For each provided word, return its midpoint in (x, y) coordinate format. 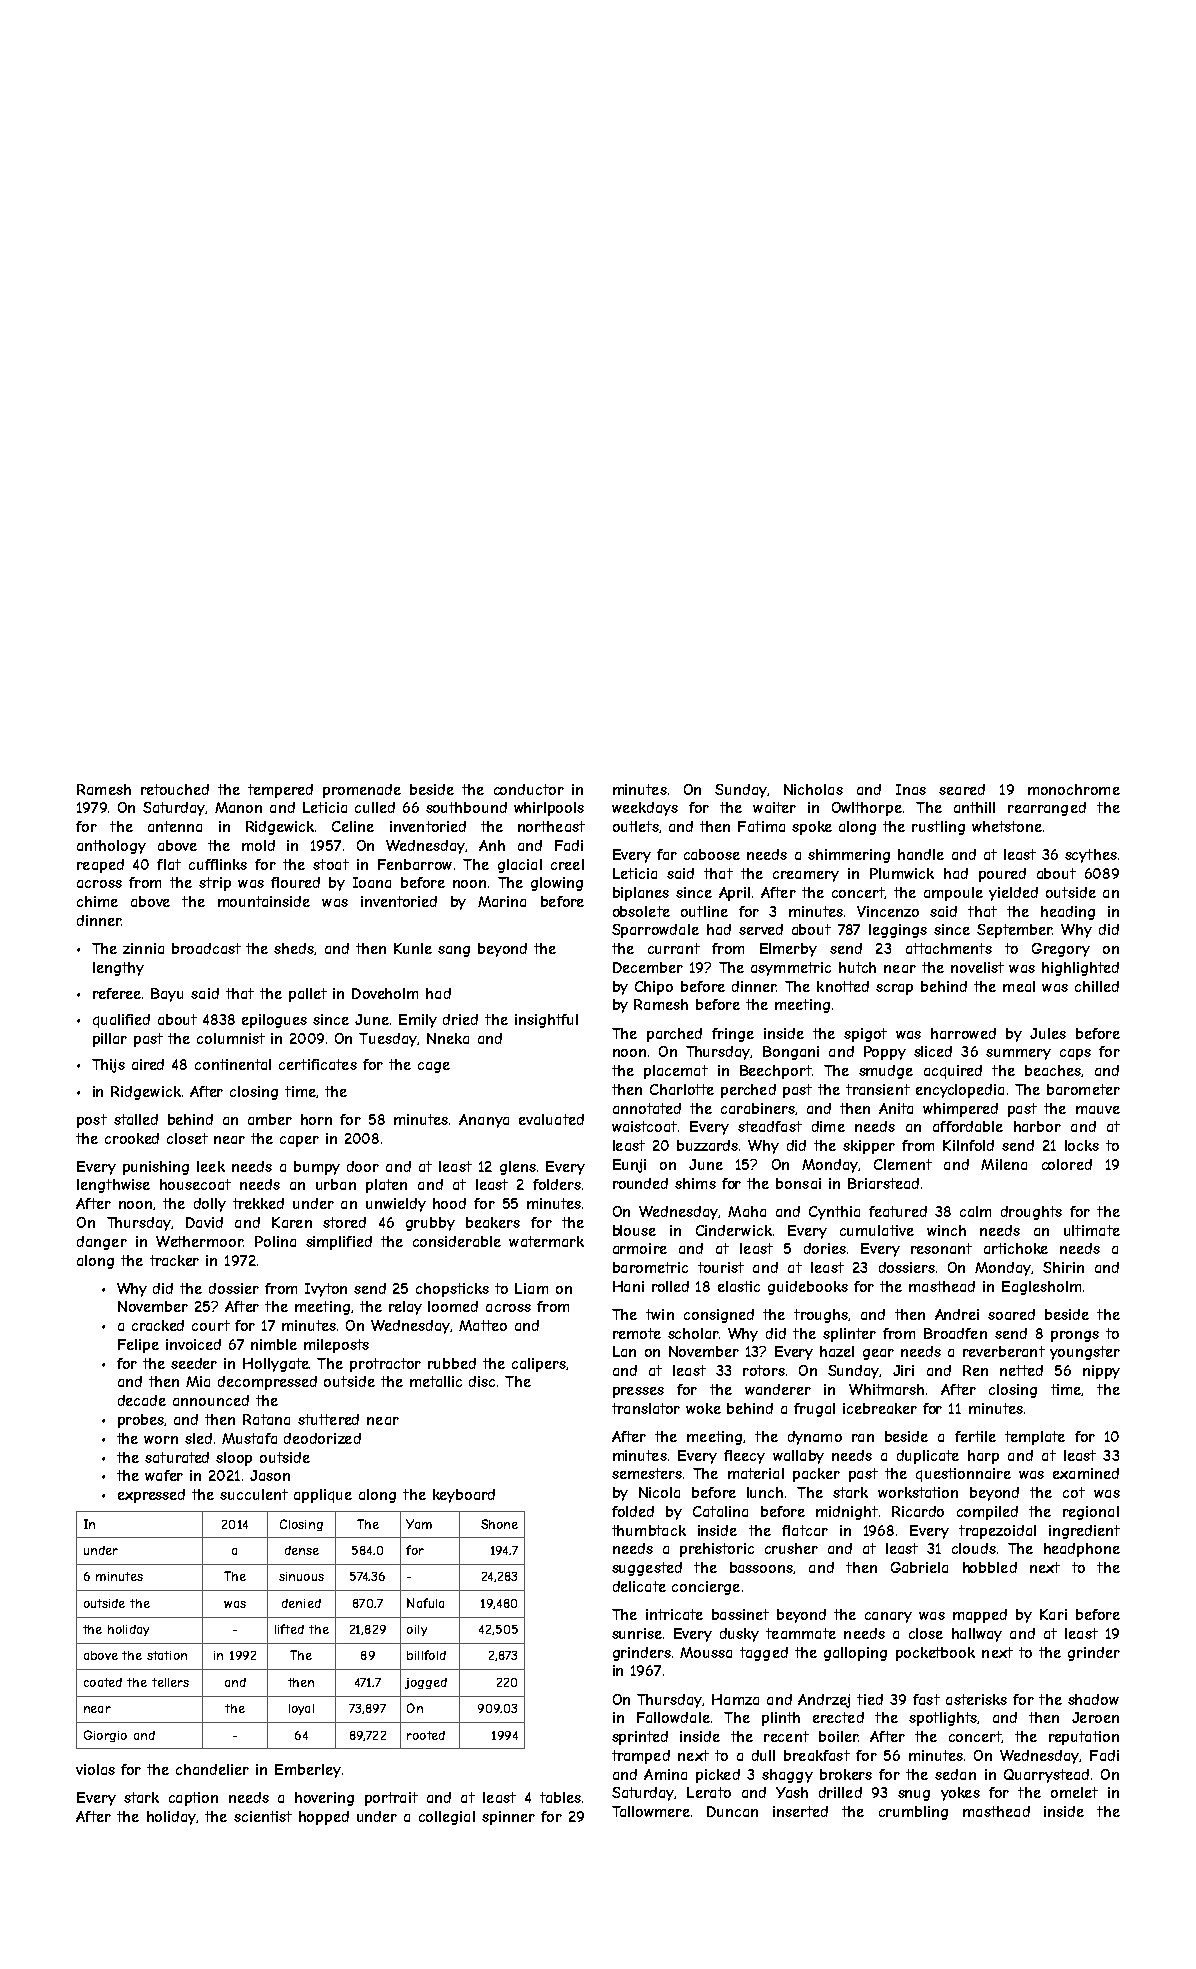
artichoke (1016, 1248)
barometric (650, 1267)
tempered (280, 791)
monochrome (1074, 789)
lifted (289, 1629)
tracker (174, 1260)
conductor (529, 789)
